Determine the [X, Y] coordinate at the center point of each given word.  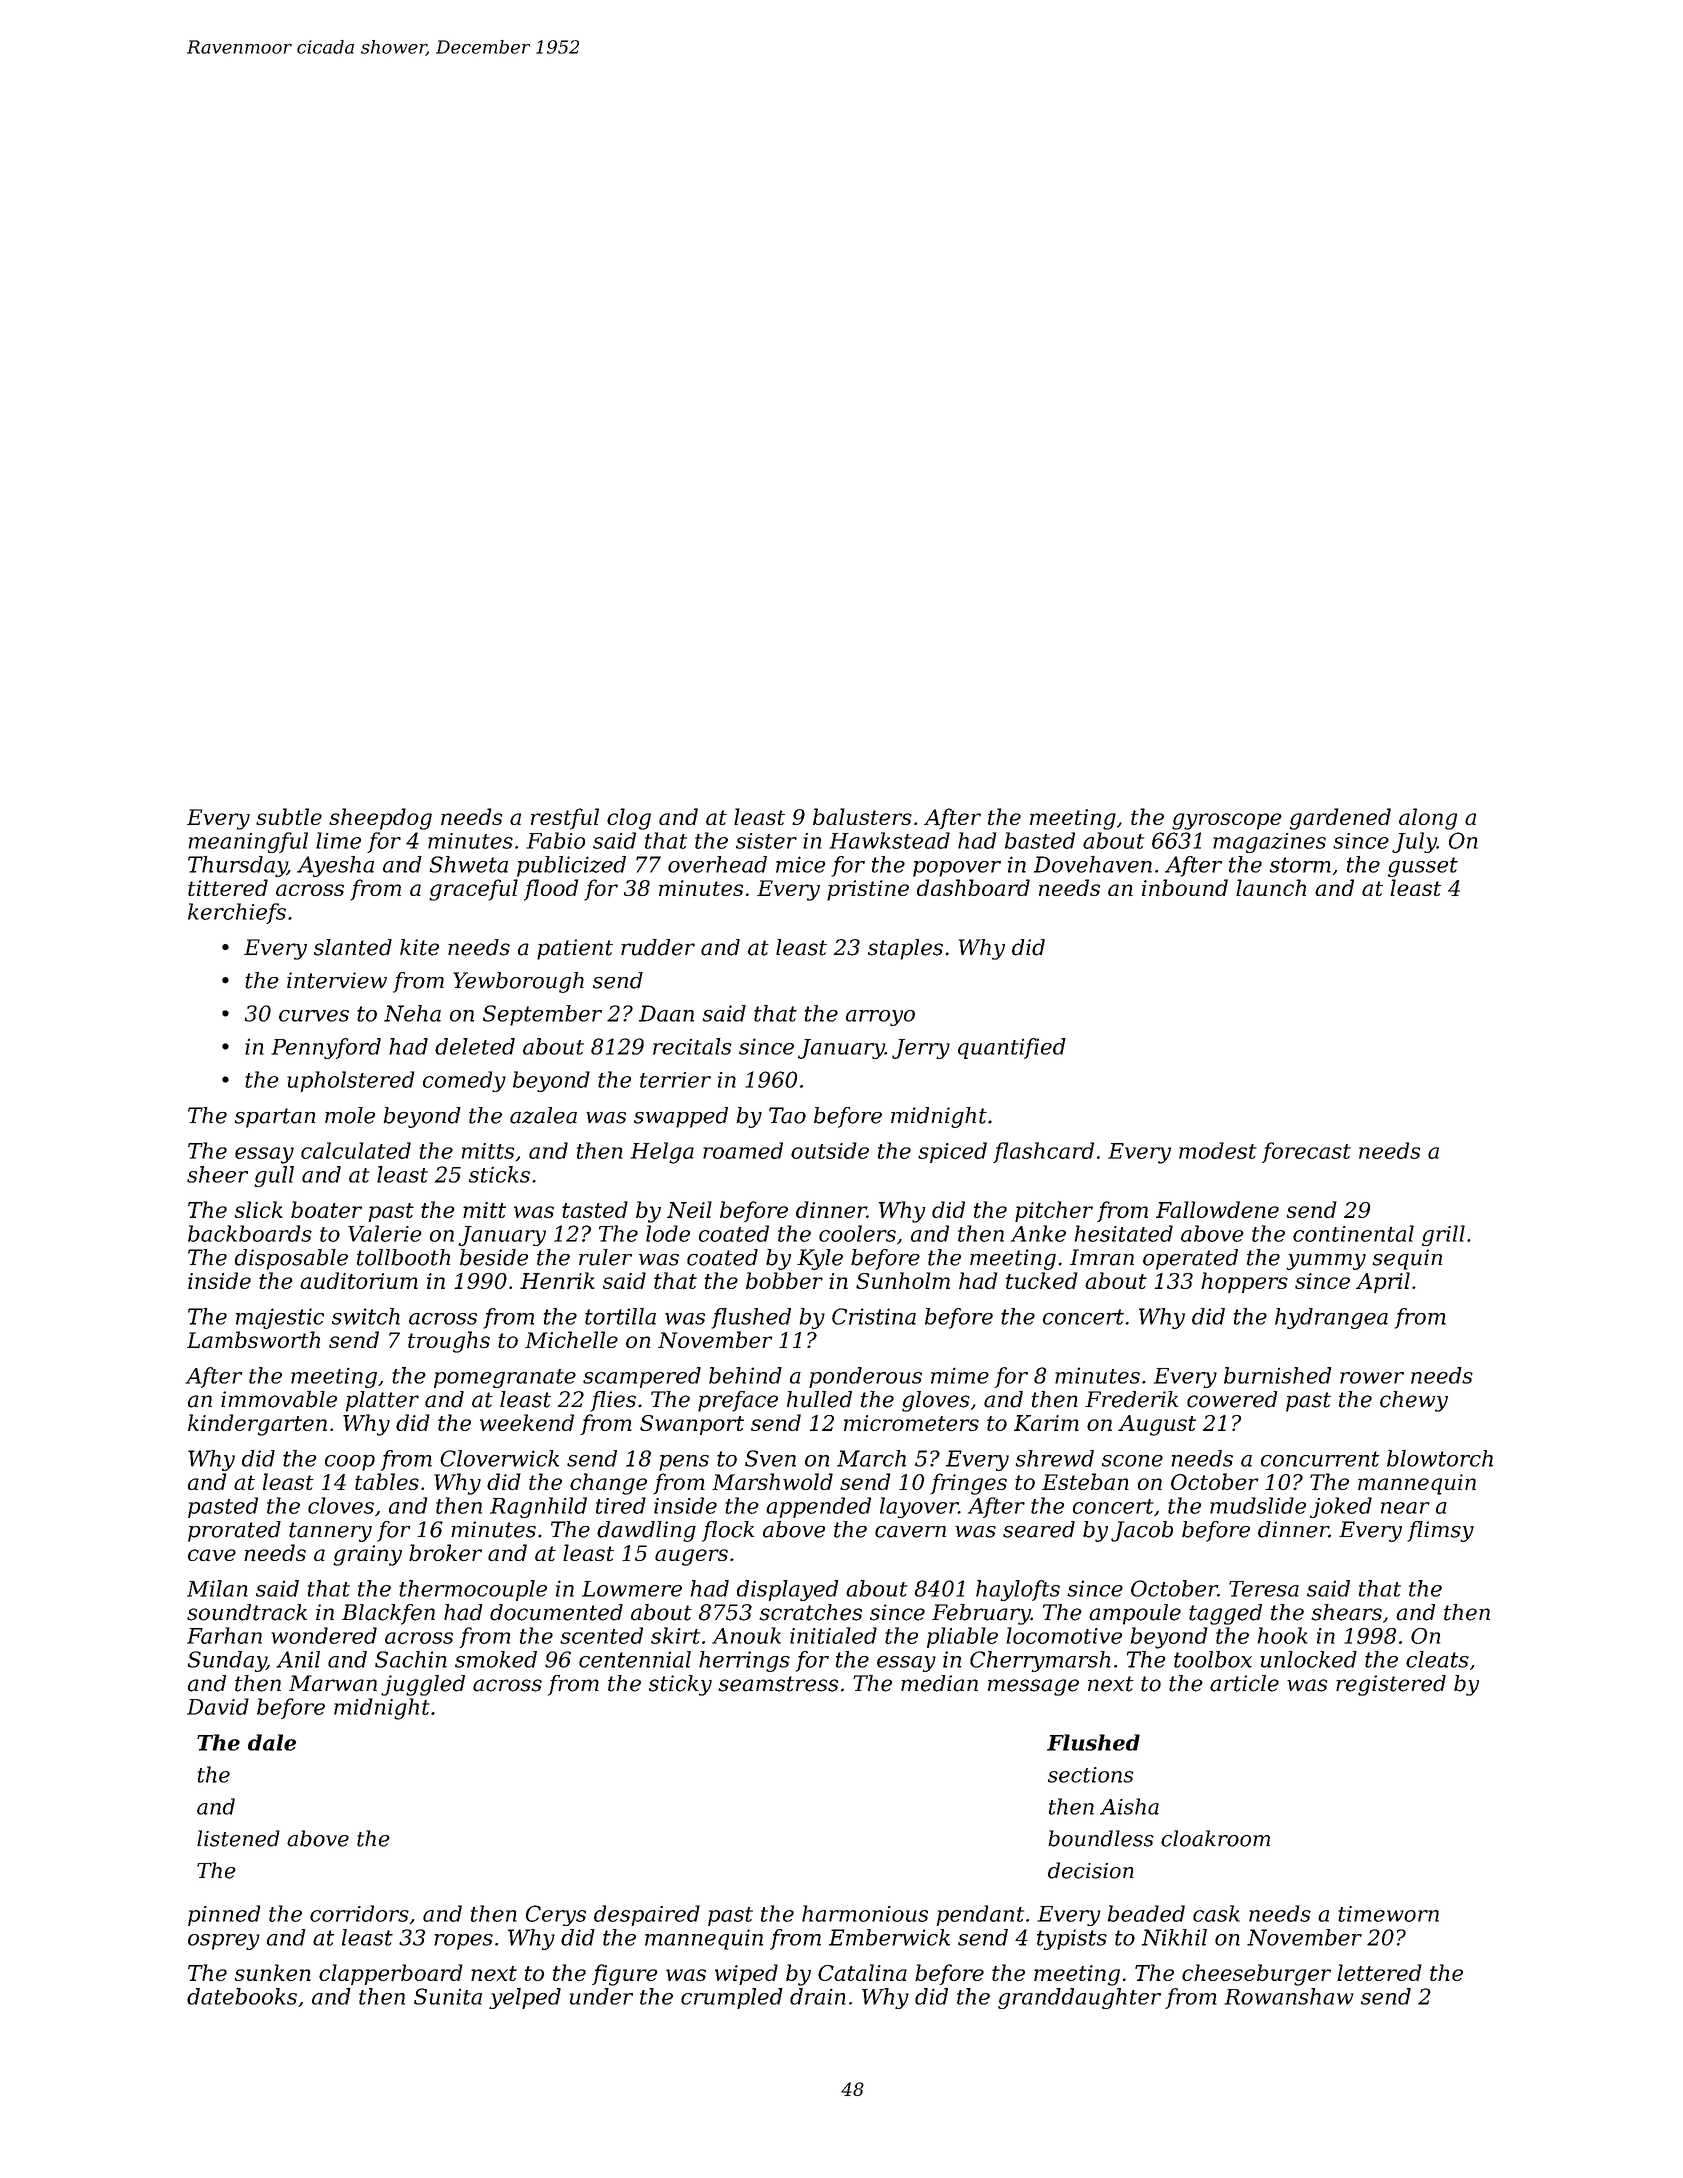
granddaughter [1079, 1998]
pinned [224, 1915]
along [1428, 819]
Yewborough [518, 982]
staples [905, 949]
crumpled [732, 1998]
